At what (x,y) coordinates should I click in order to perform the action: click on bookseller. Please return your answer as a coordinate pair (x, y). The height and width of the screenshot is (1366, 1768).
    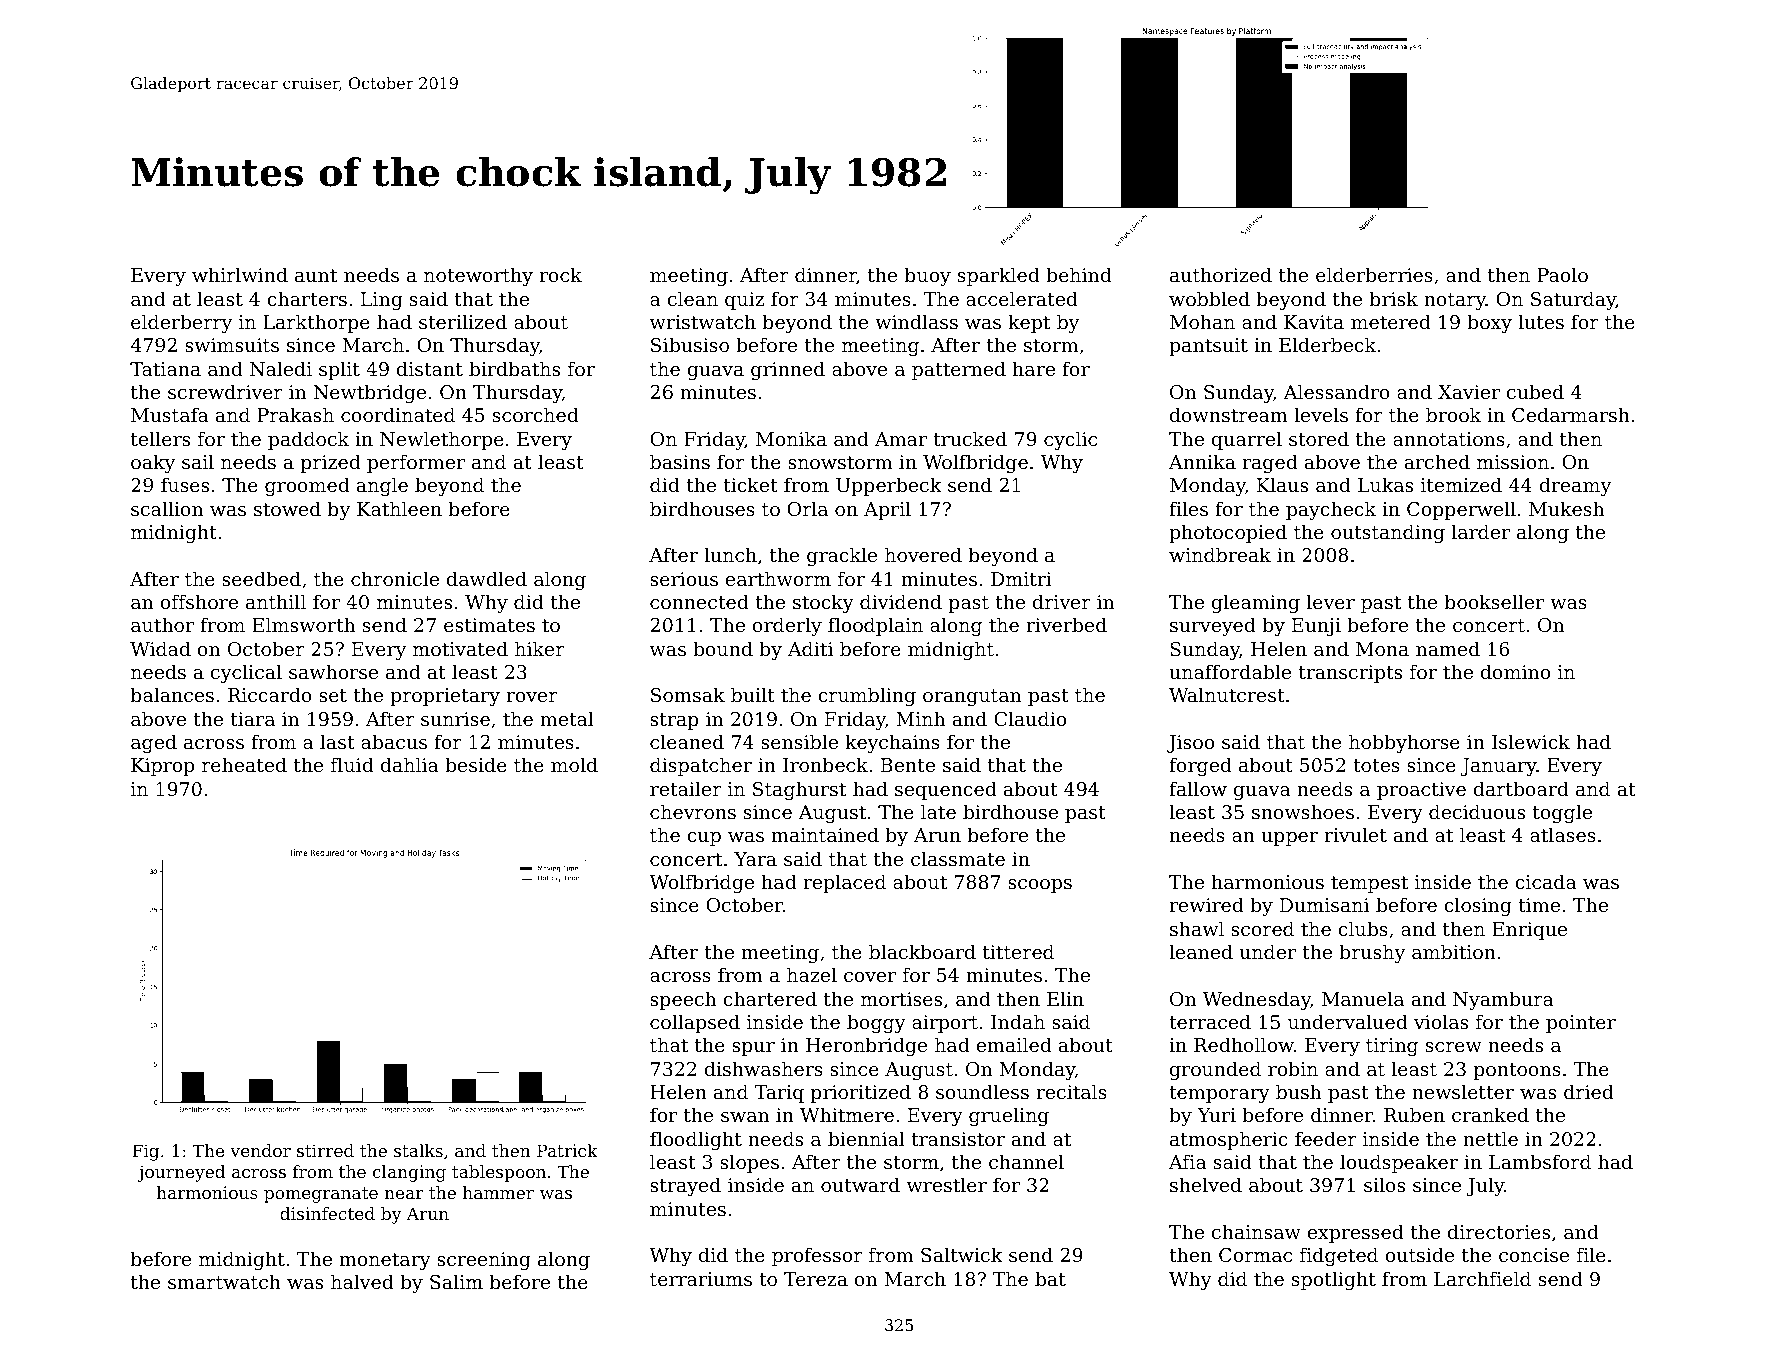
    Looking at the image, I should click on (1494, 601).
